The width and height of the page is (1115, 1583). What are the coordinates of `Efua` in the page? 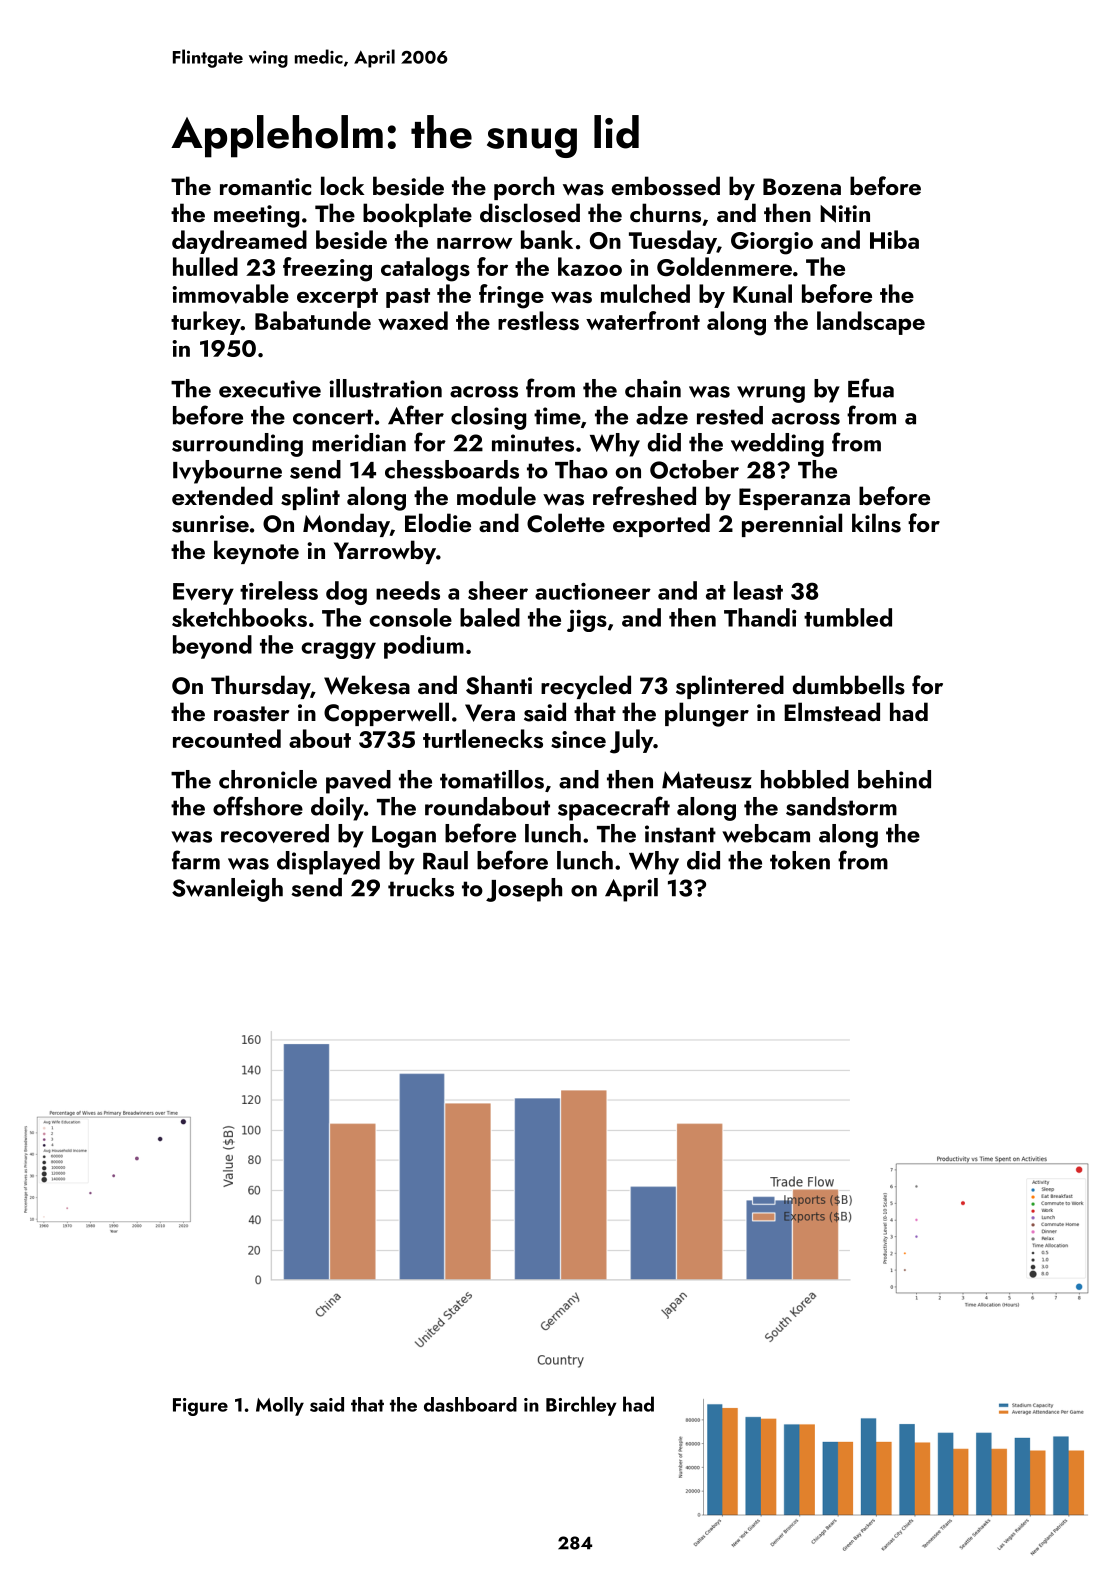 It's located at (871, 388).
